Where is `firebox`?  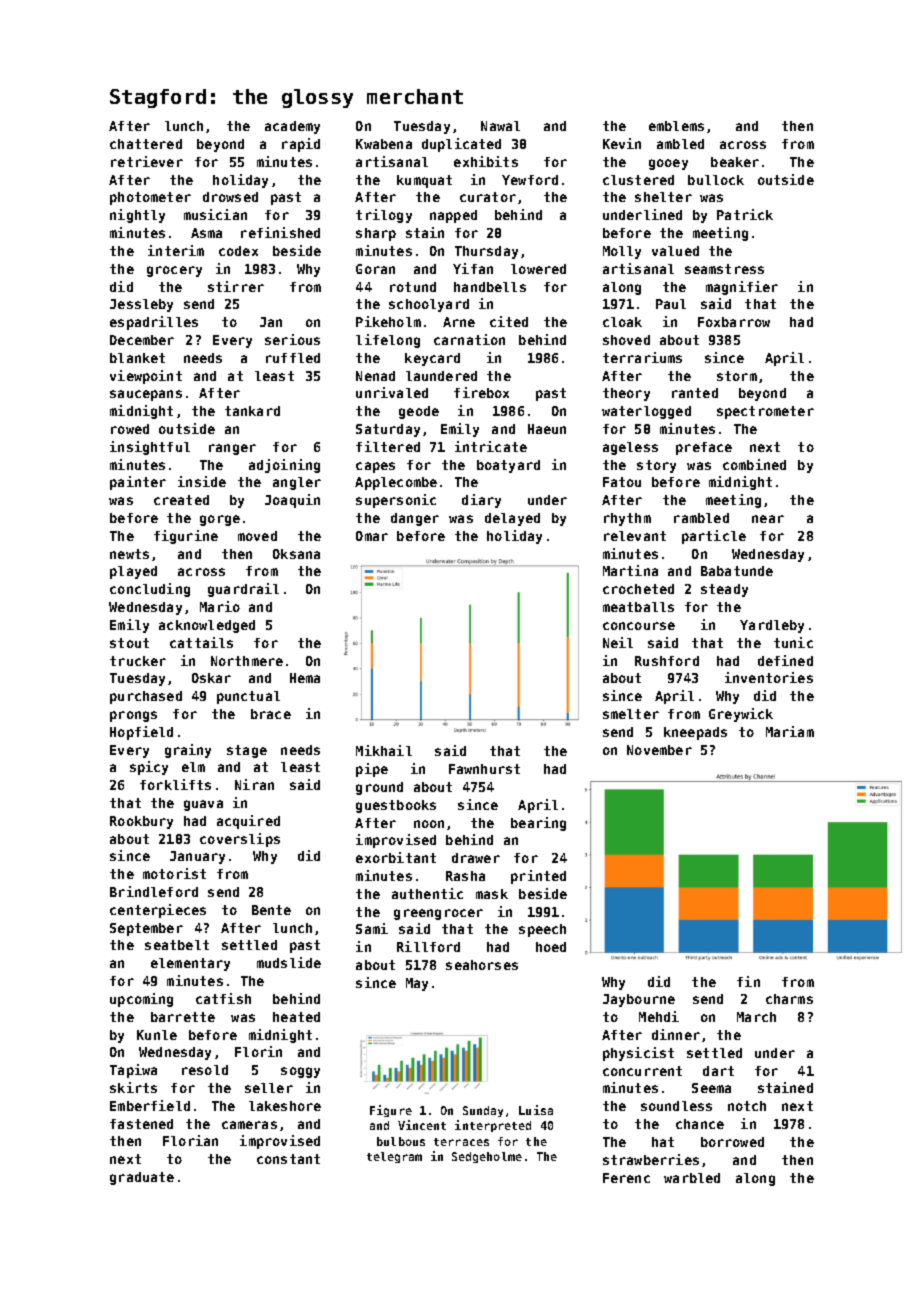 firebox is located at coordinates (481, 392).
